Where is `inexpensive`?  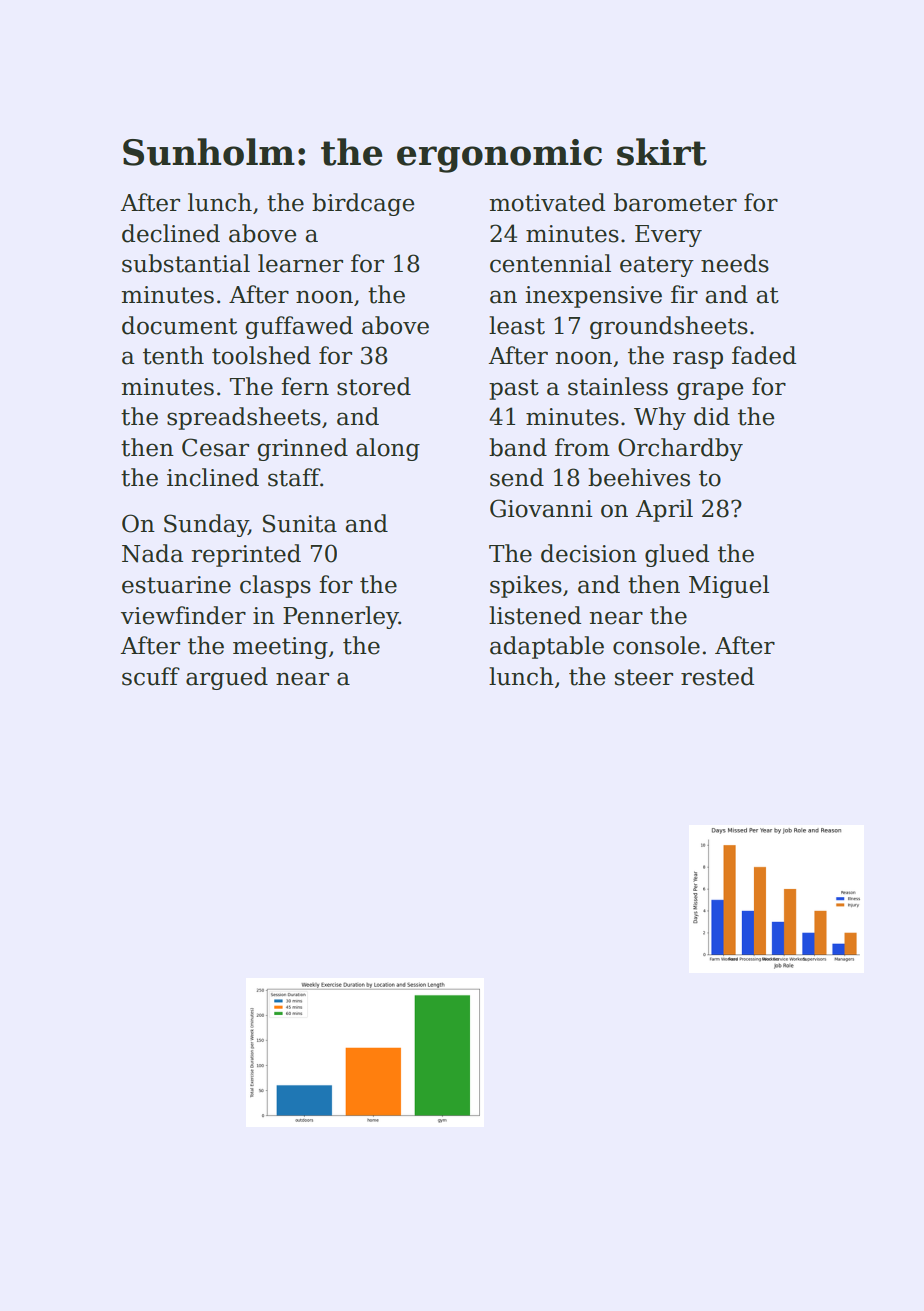
inexpensive is located at coordinates (593, 297).
